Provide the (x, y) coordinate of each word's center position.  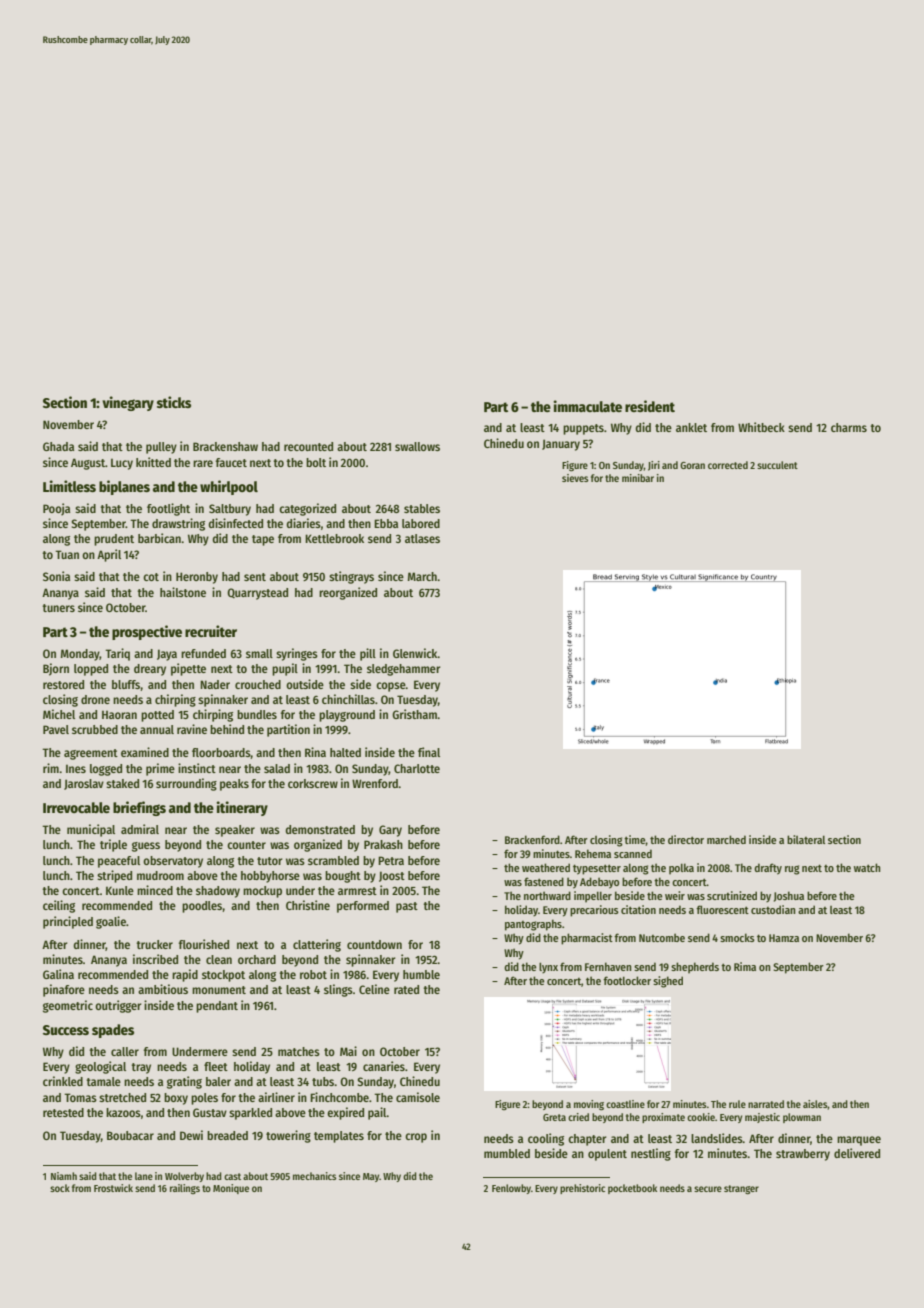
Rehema (593, 853)
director (686, 839)
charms (849, 427)
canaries (384, 1066)
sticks (174, 402)
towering (288, 1136)
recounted (308, 446)
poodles (202, 907)
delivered (857, 1153)
